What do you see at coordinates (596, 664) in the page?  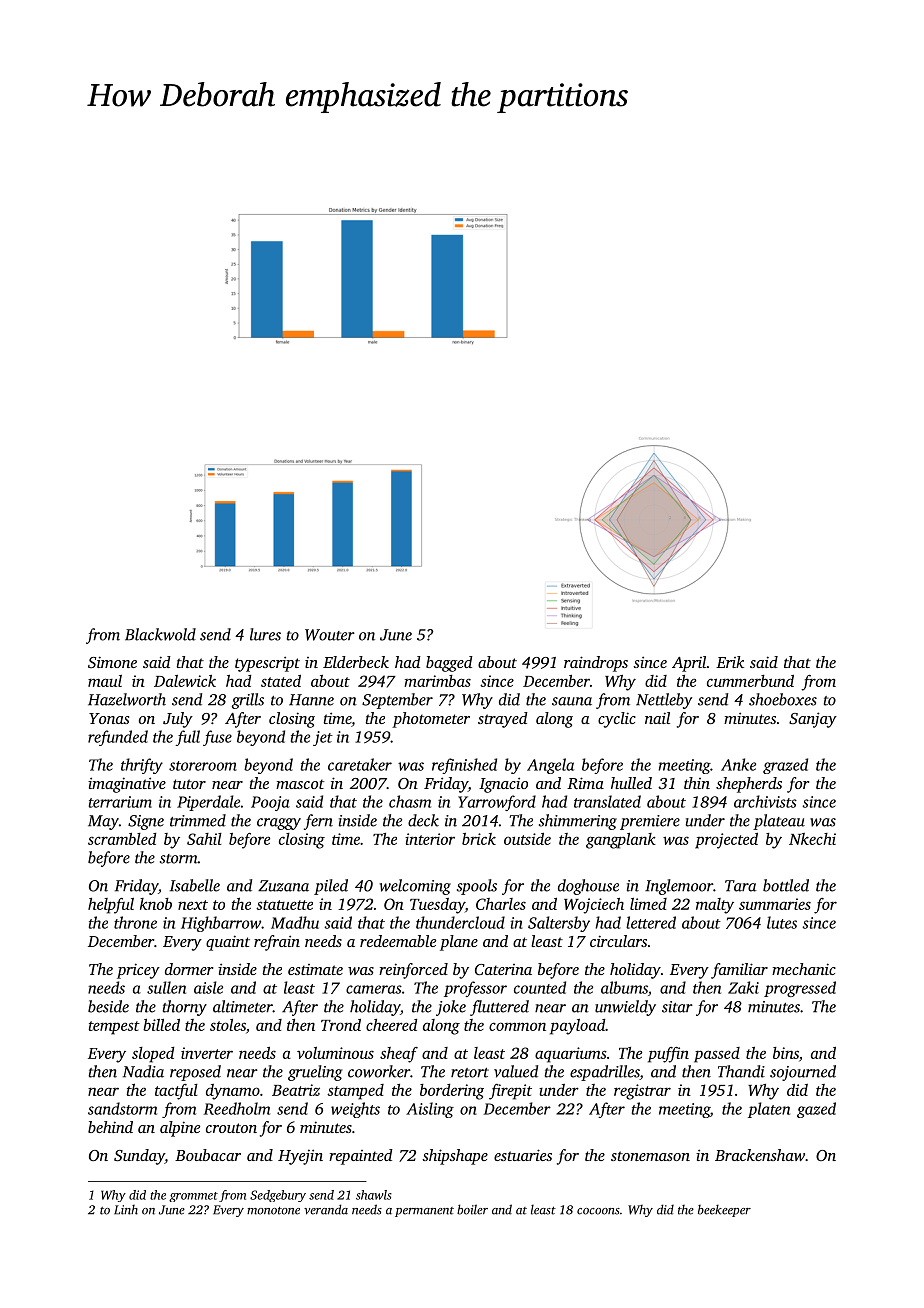 I see `raindrops` at bounding box center [596, 664].
